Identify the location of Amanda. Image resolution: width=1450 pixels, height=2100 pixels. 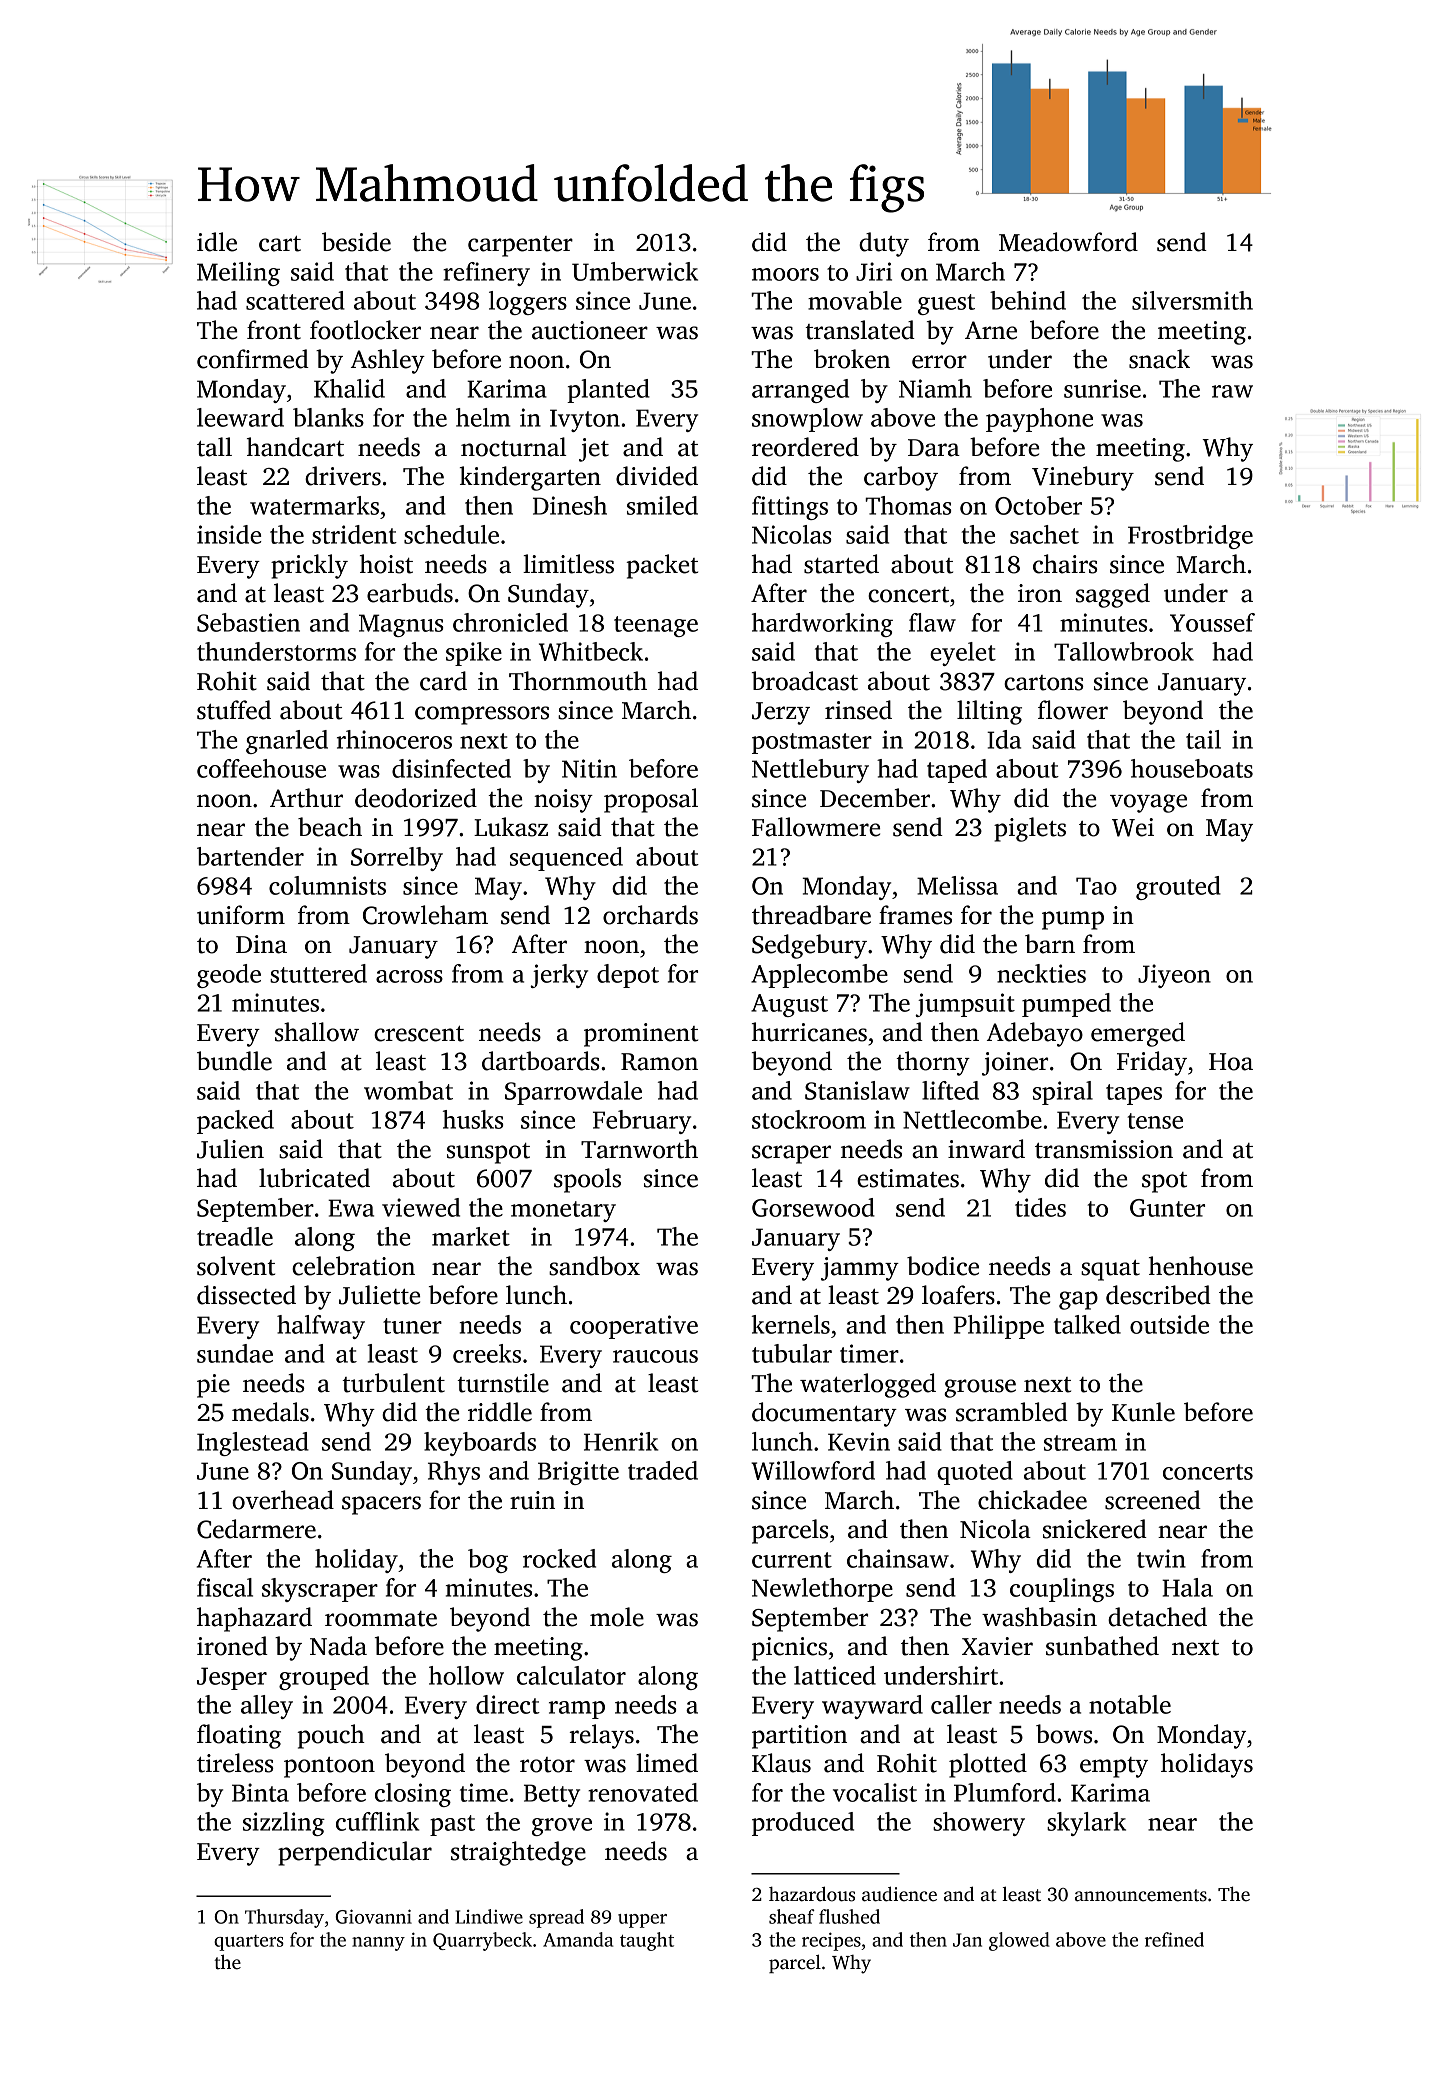
(578, 1939).
